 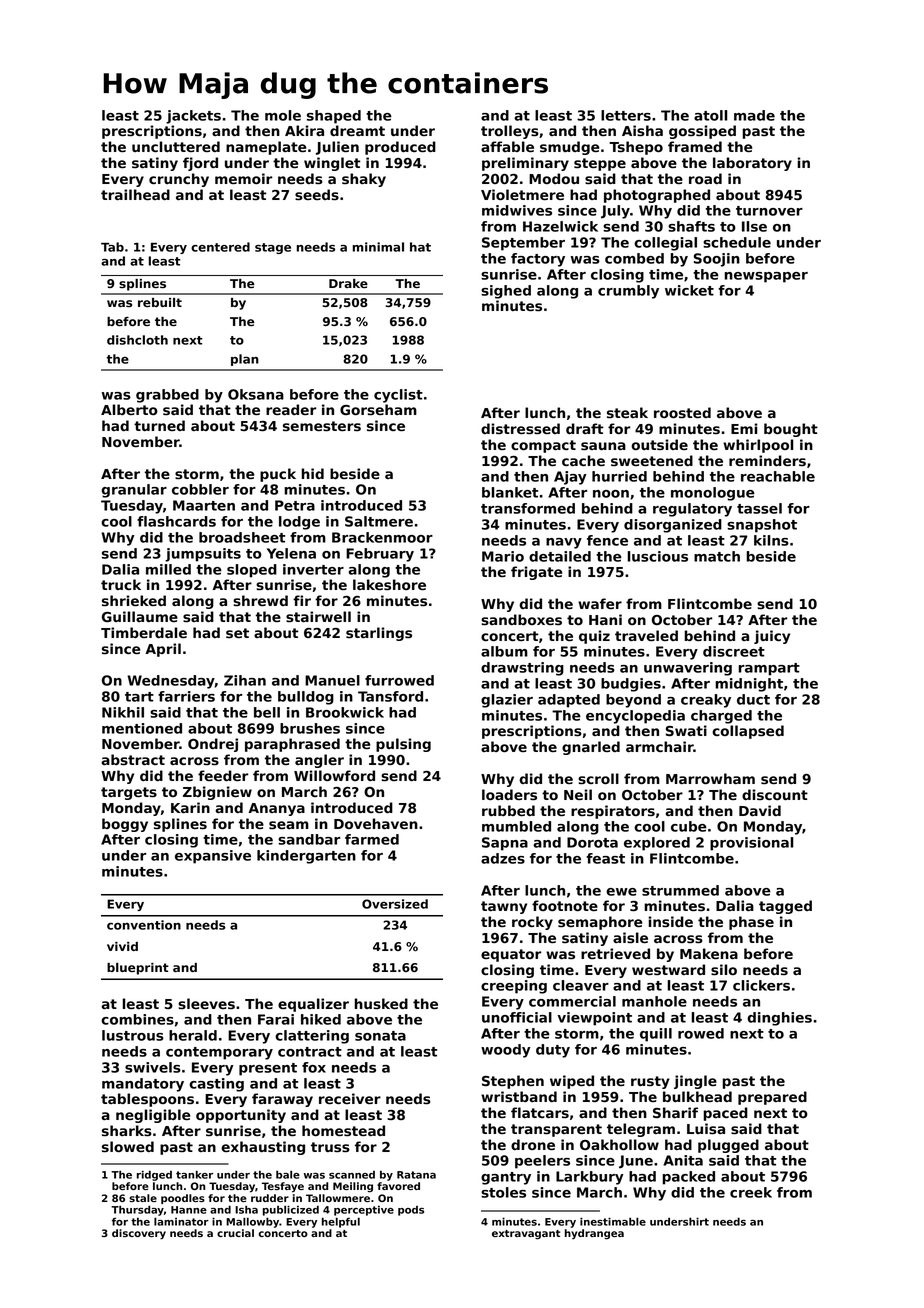 What do you see at coordinates (761, 985) in the image?
I see `clickers` at bounding box center [761, 985].
